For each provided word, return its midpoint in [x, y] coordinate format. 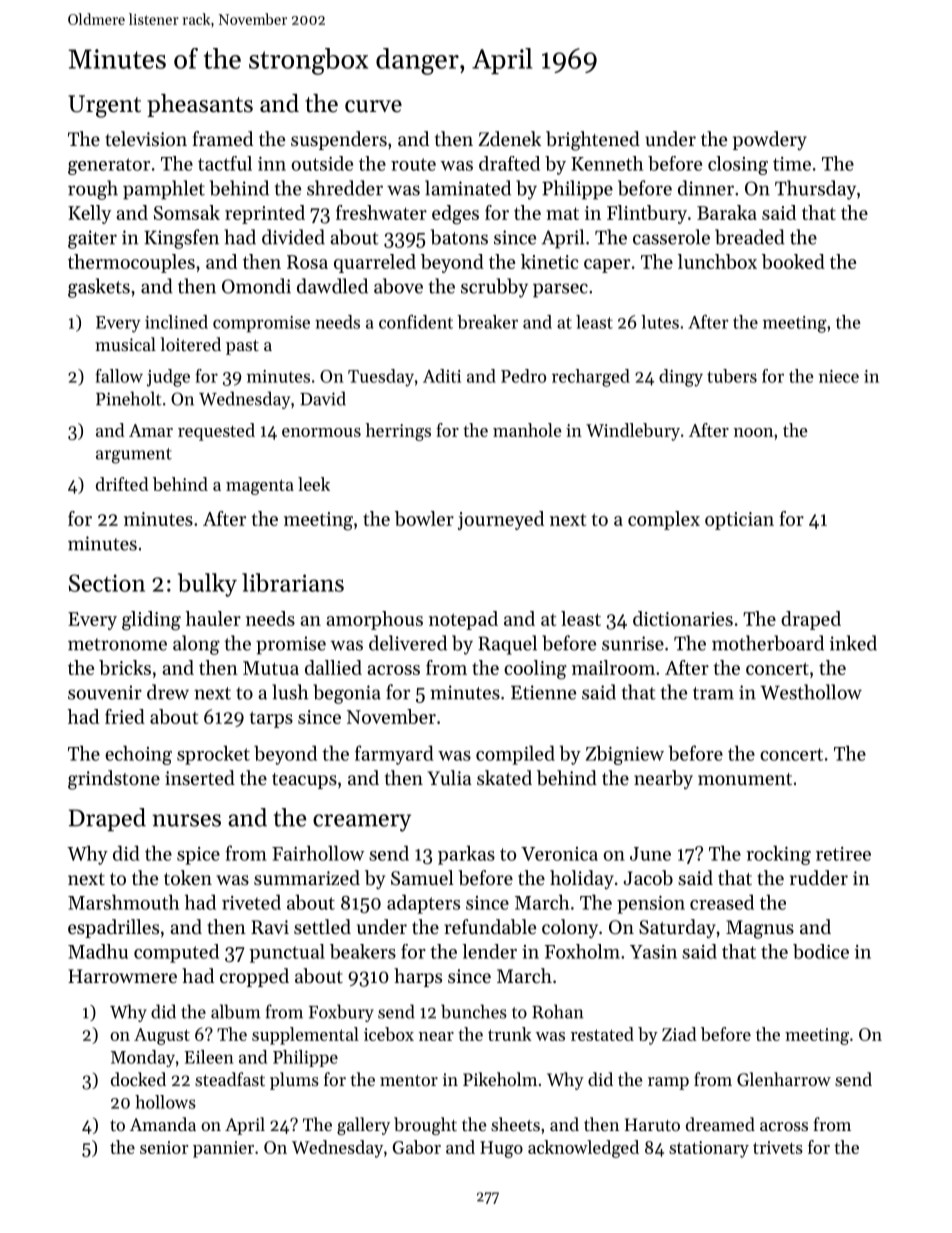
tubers [732, 376]
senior [164, 1147]
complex [664, 520]
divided [293, 237]
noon [753, 432]
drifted [122, 484]
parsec [560, 290]
